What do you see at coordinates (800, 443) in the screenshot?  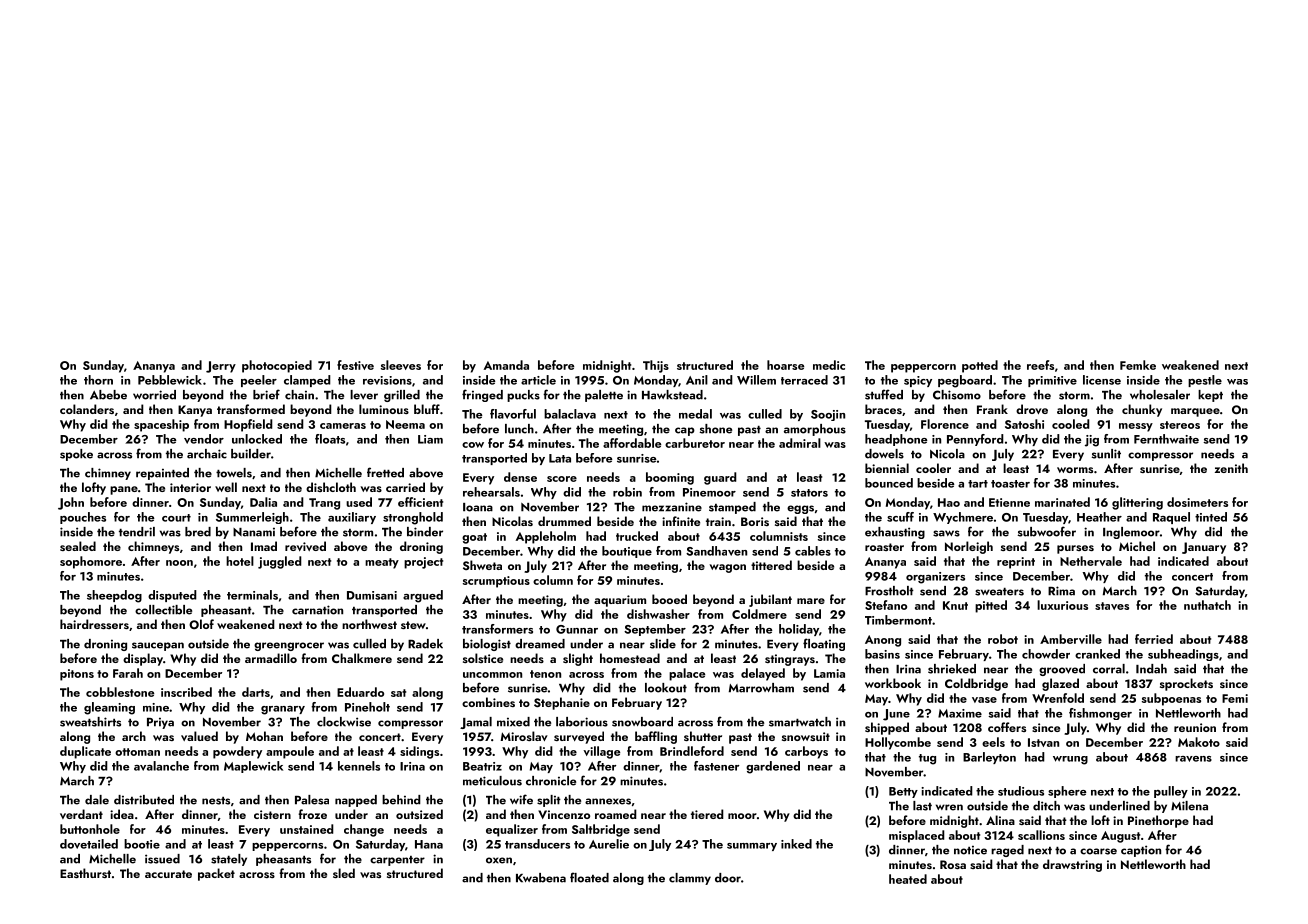 I see `admiral` at bounding box center [800, 443].
